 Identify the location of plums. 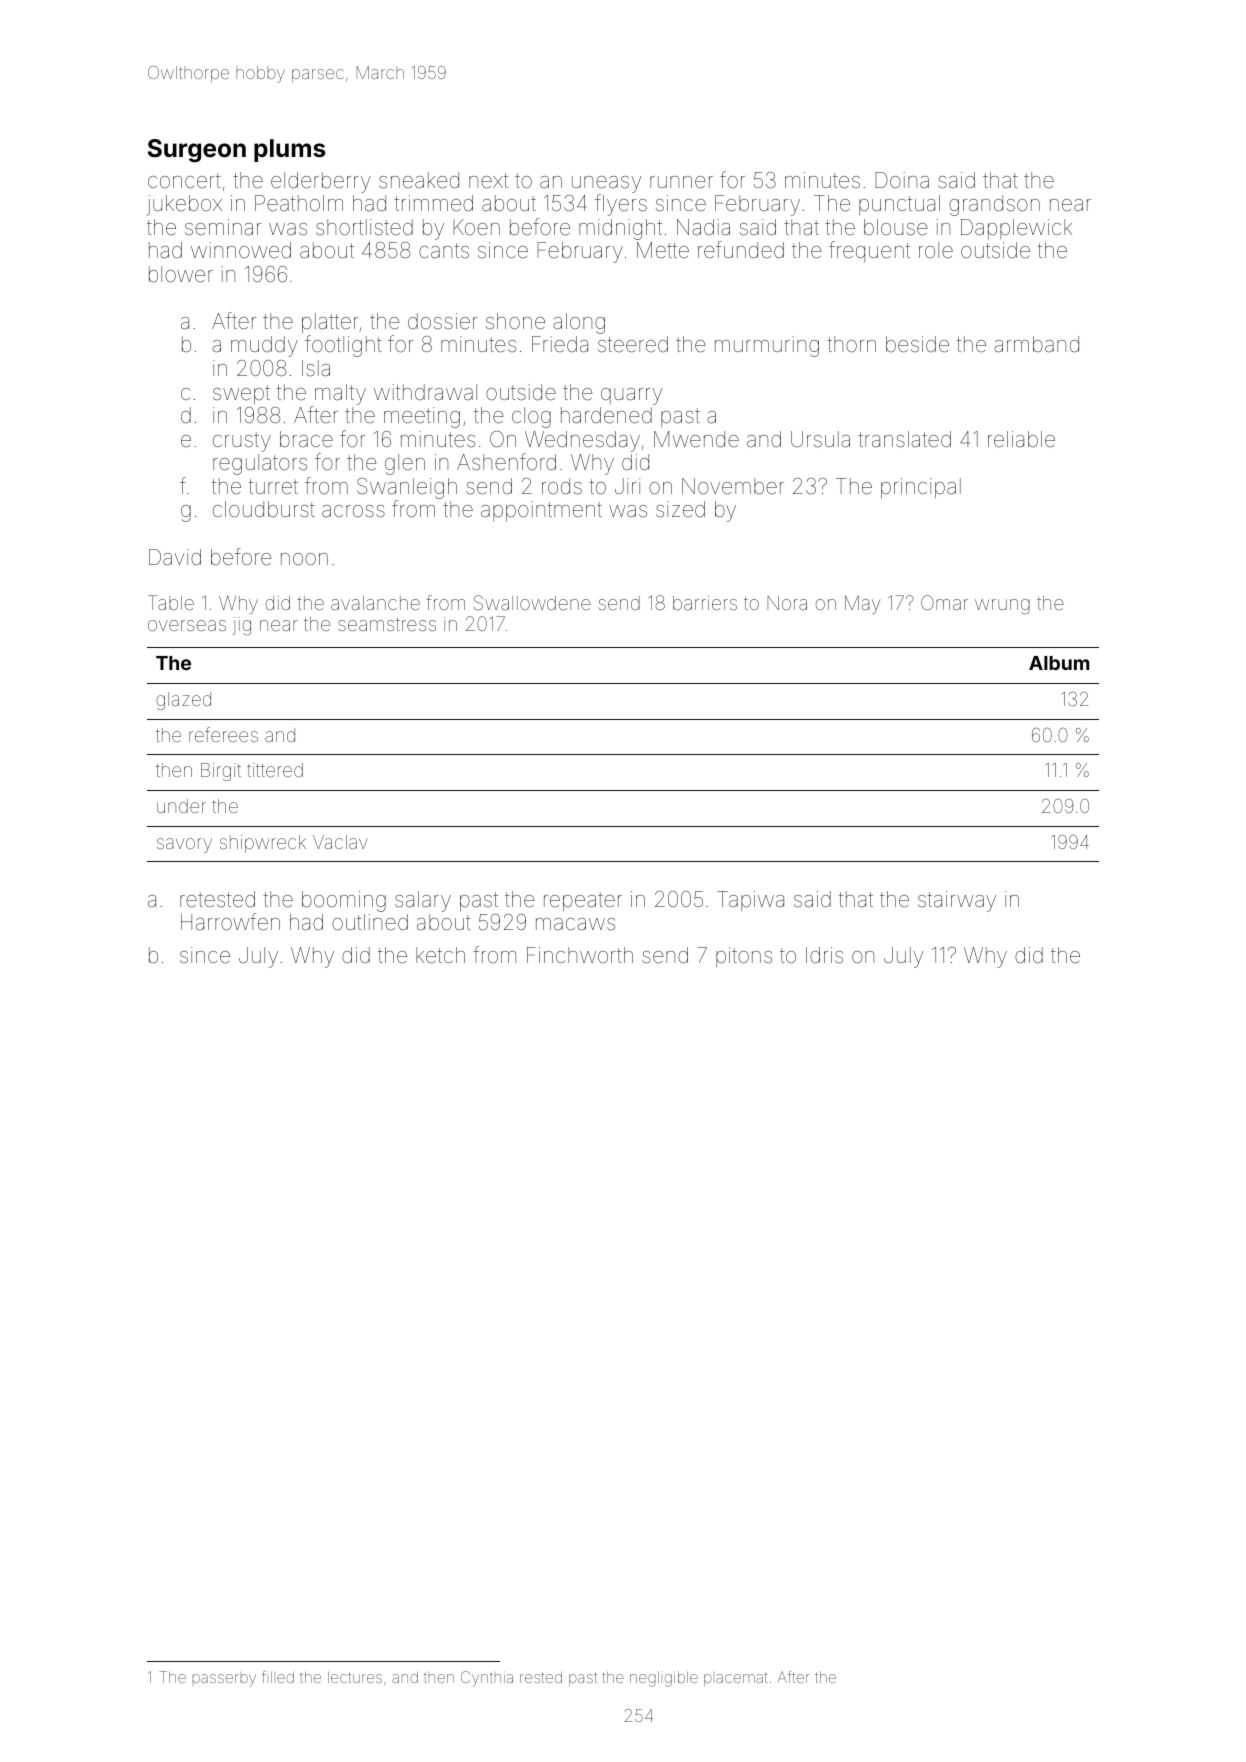
(289, 150).
